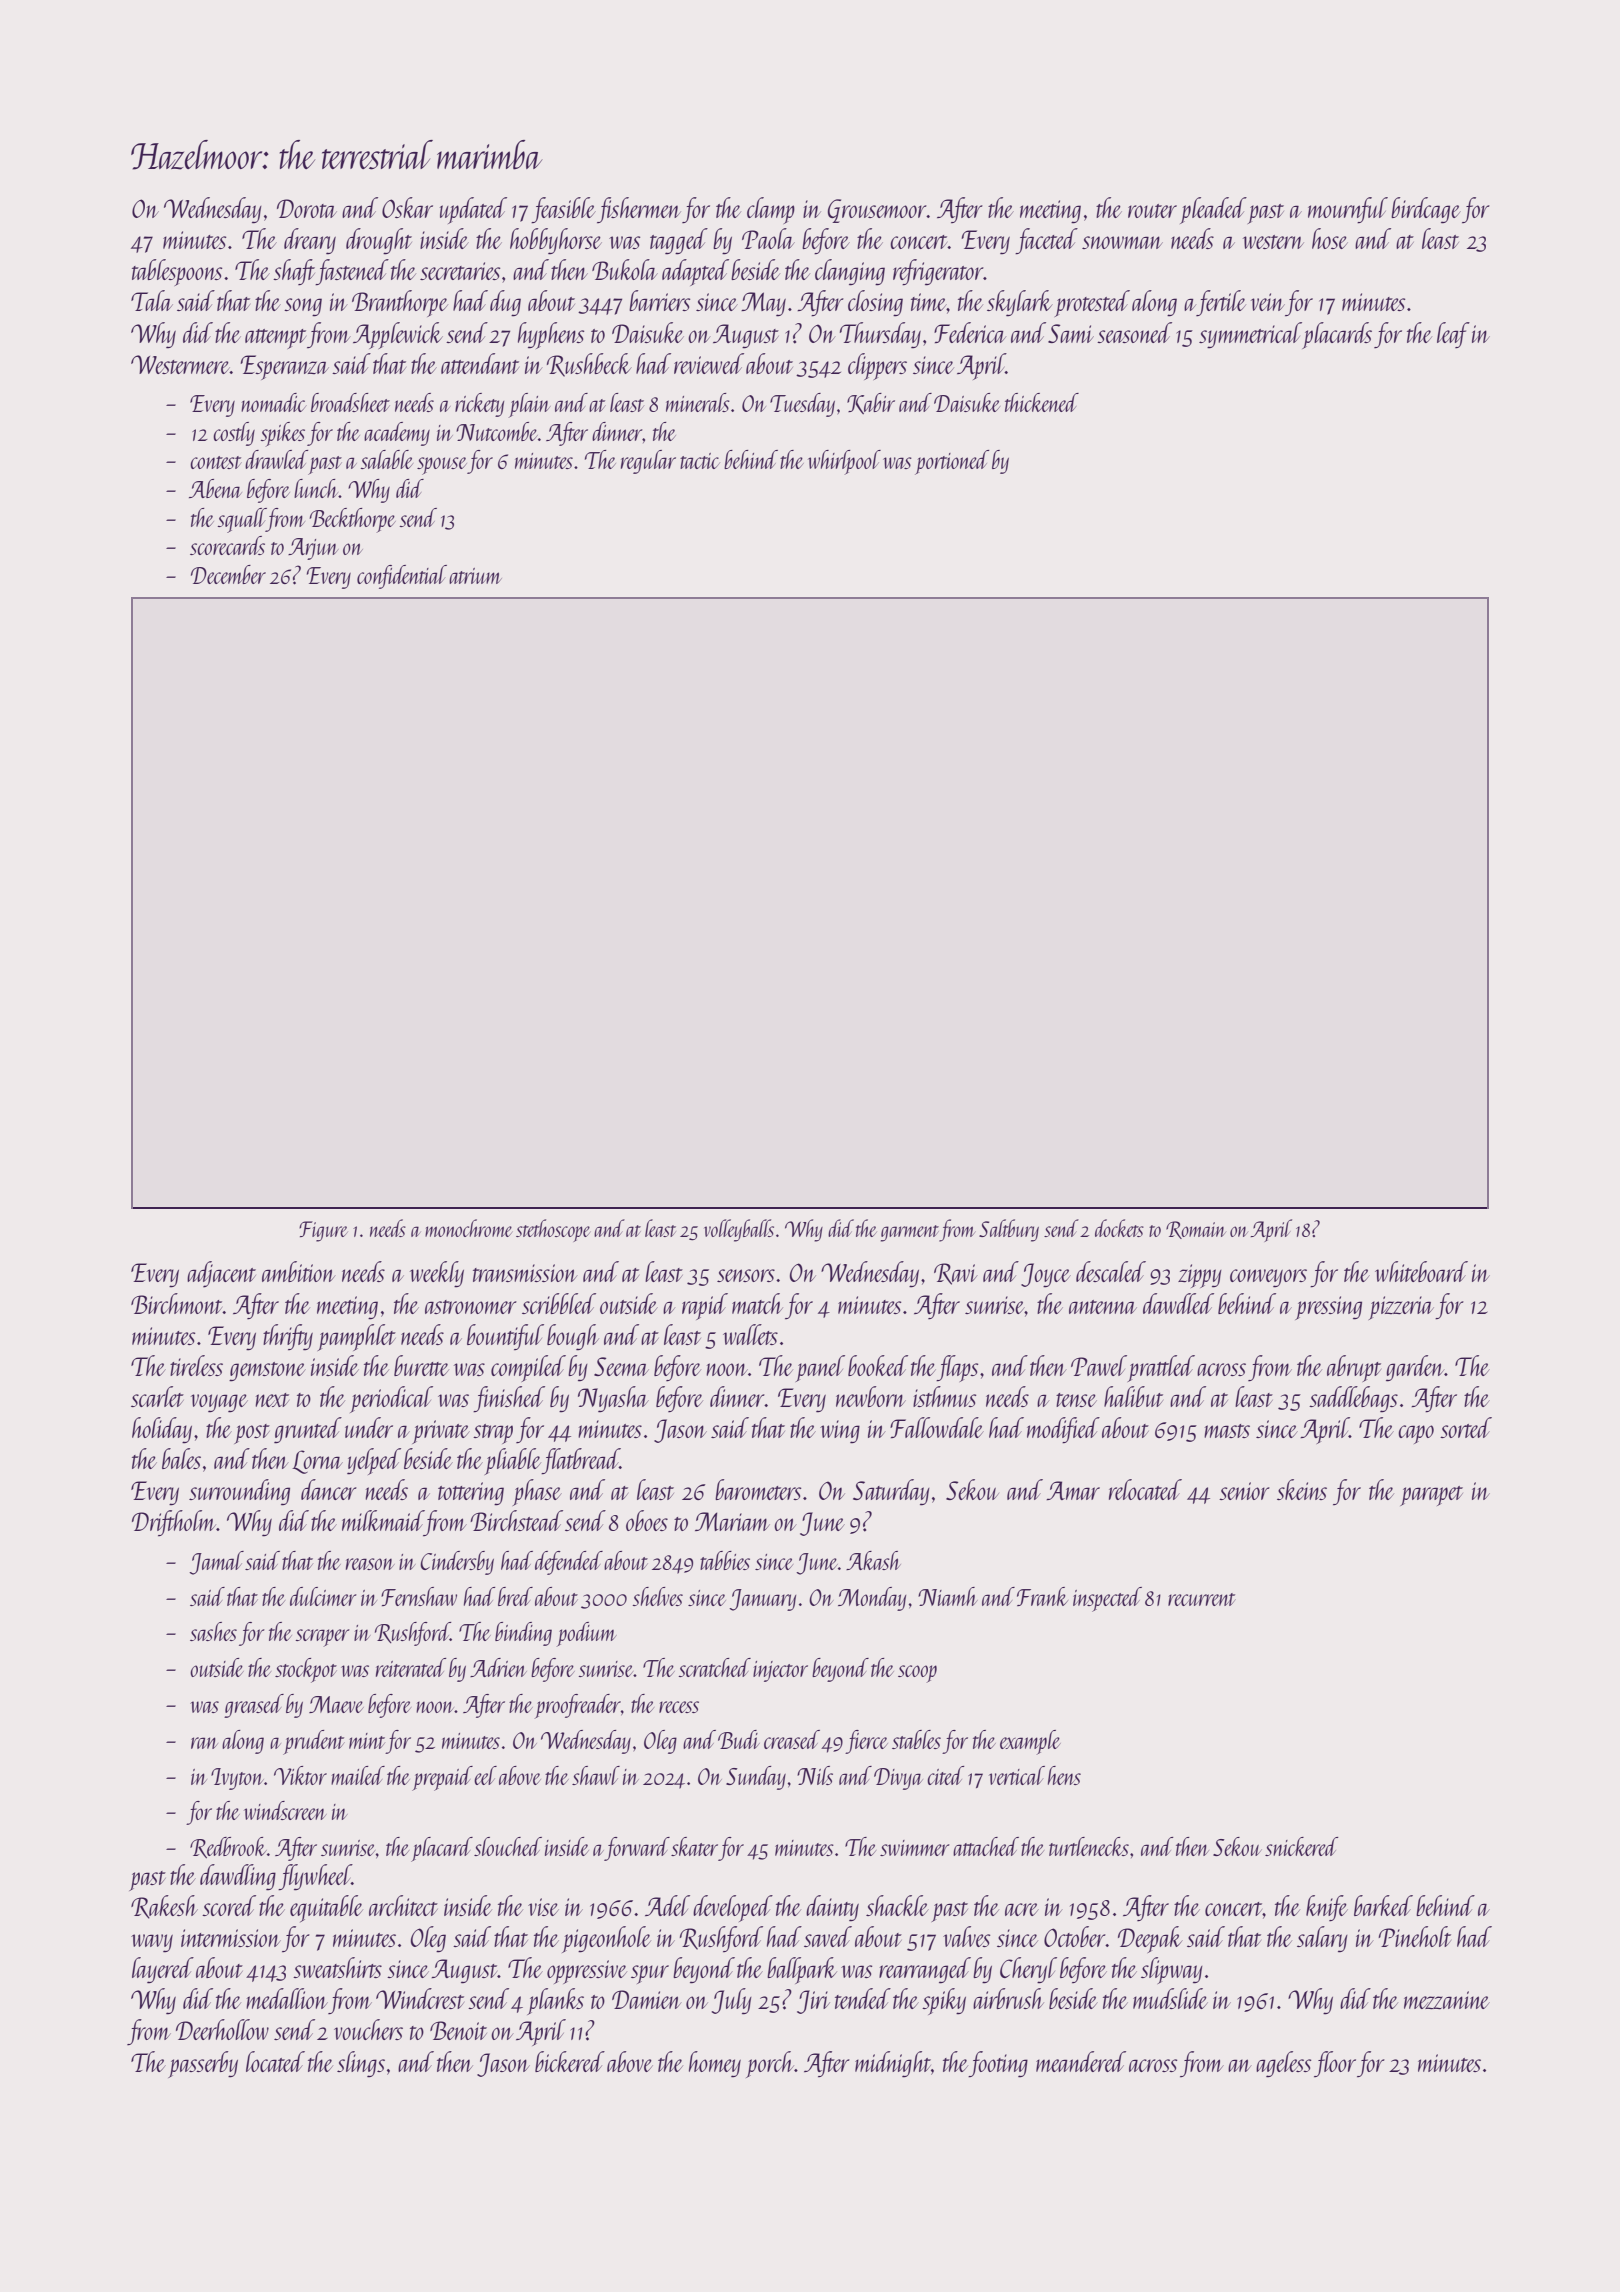 This document has width=1620, height=2292. Describe the element at coordinates (1213, 210) in the document. I see `pleaded` at that location.
